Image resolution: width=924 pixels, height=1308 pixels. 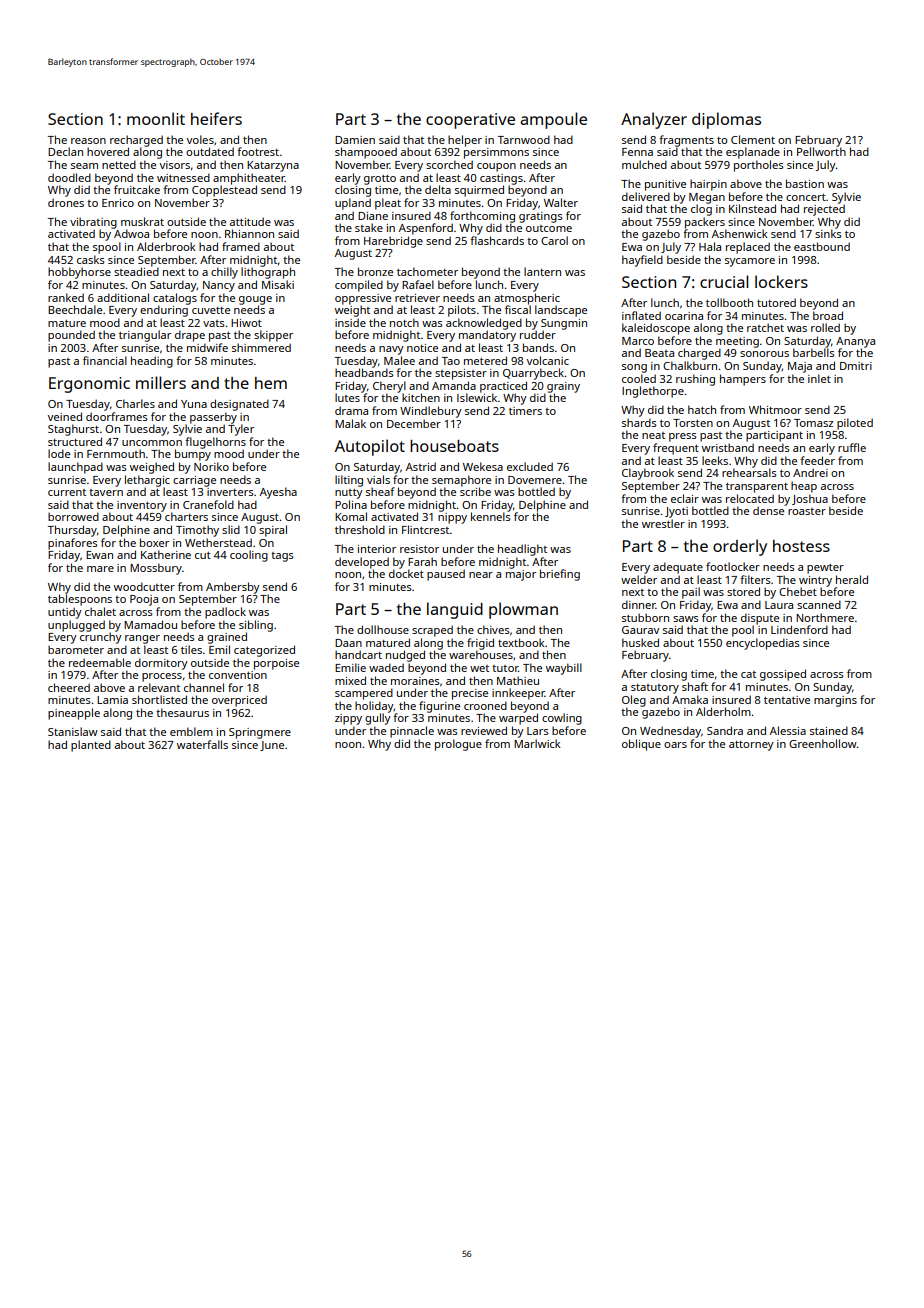 What do you see at coordinates (470, 121) in the document?
I see `cooperative` at bounding box center [470, 121].
